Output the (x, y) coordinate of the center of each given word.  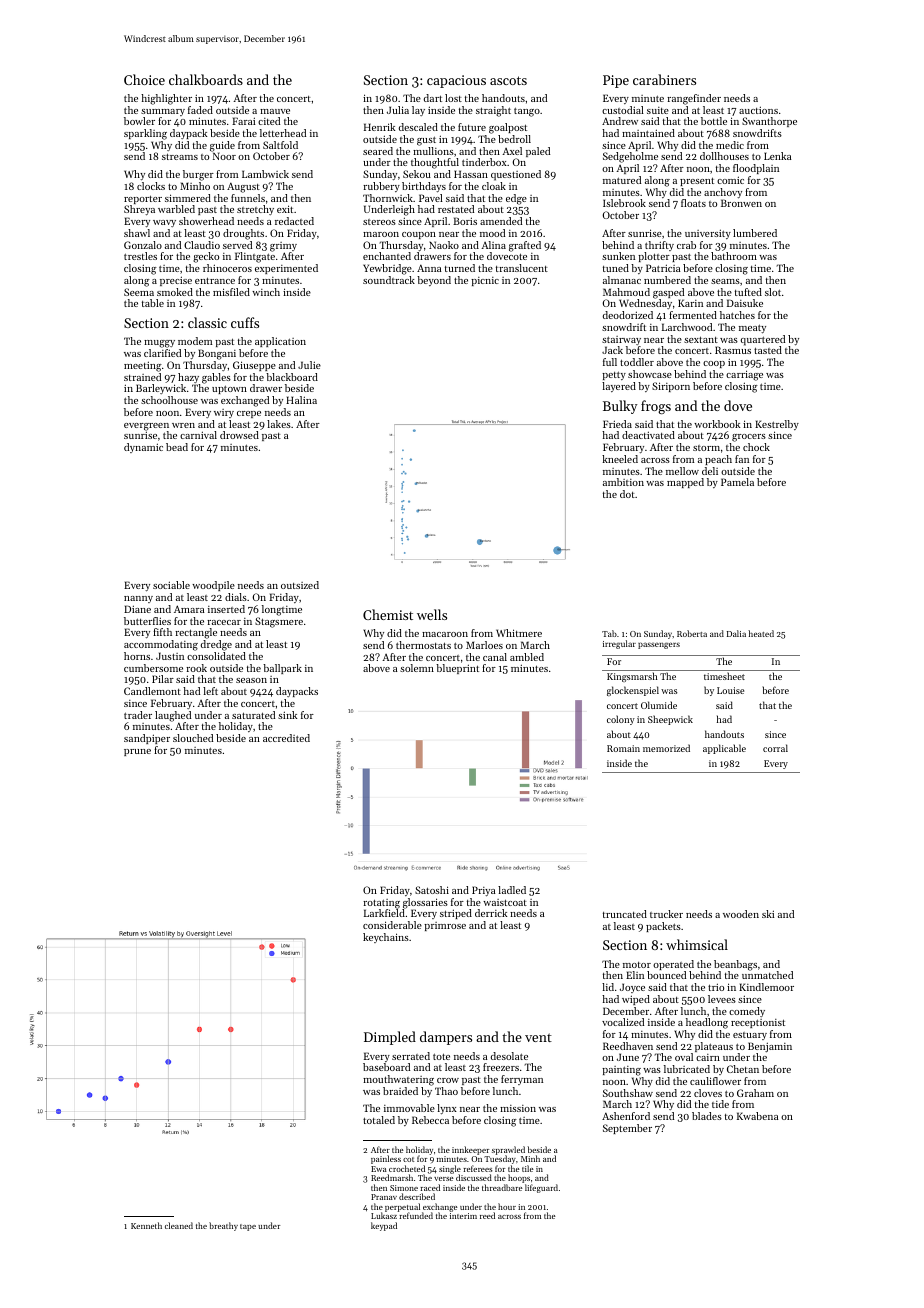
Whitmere (519, 633)
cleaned (179, 1225)
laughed (173, 716)
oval (684, 1057)
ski (768, 914)
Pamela (737, 482)
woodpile (213, 586)
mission (518, 1108)
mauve (275, 111)
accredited (286, 738)
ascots (508, 80)
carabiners (664, 79)
